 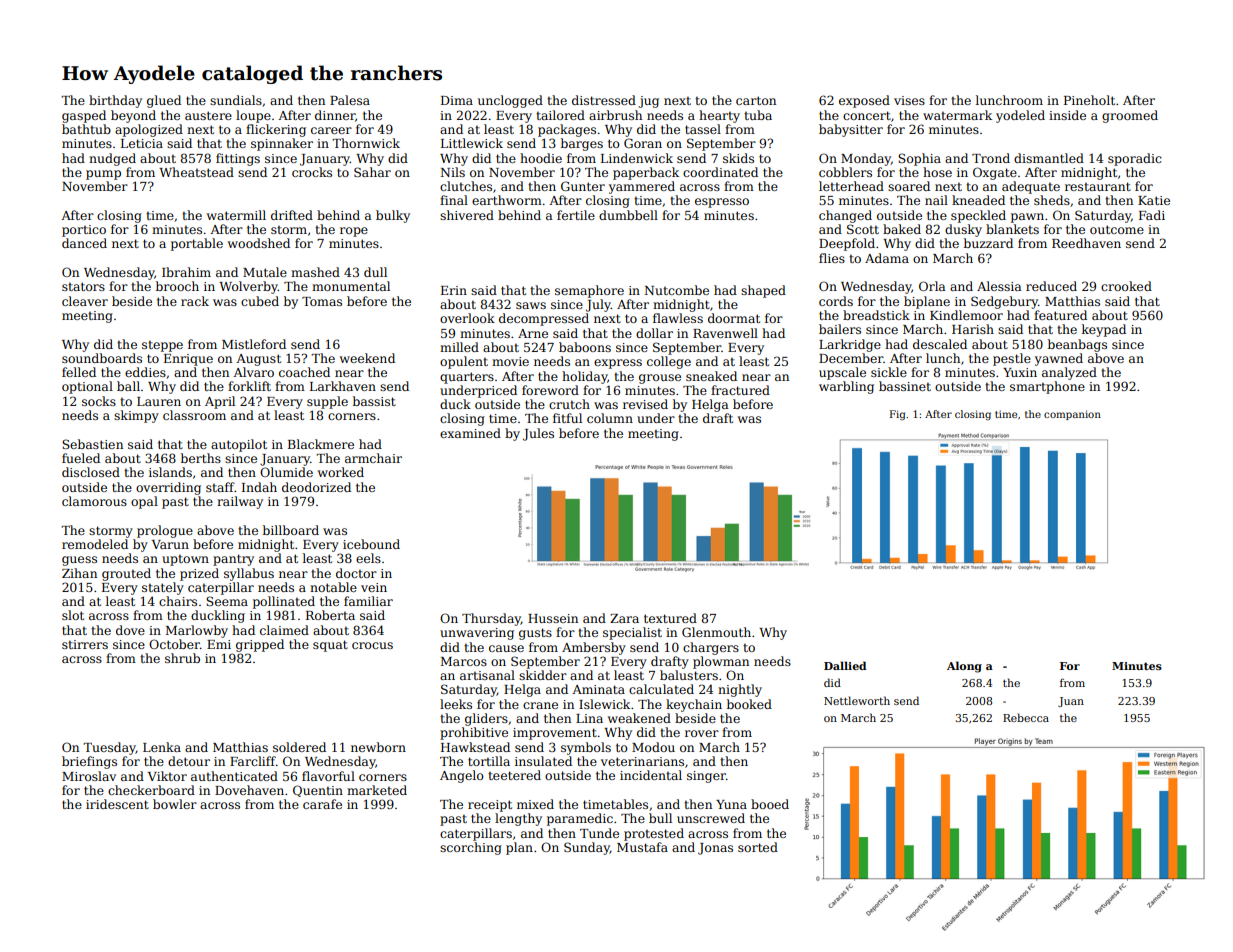 I want to click on singer, so click(x=706, y=777).
